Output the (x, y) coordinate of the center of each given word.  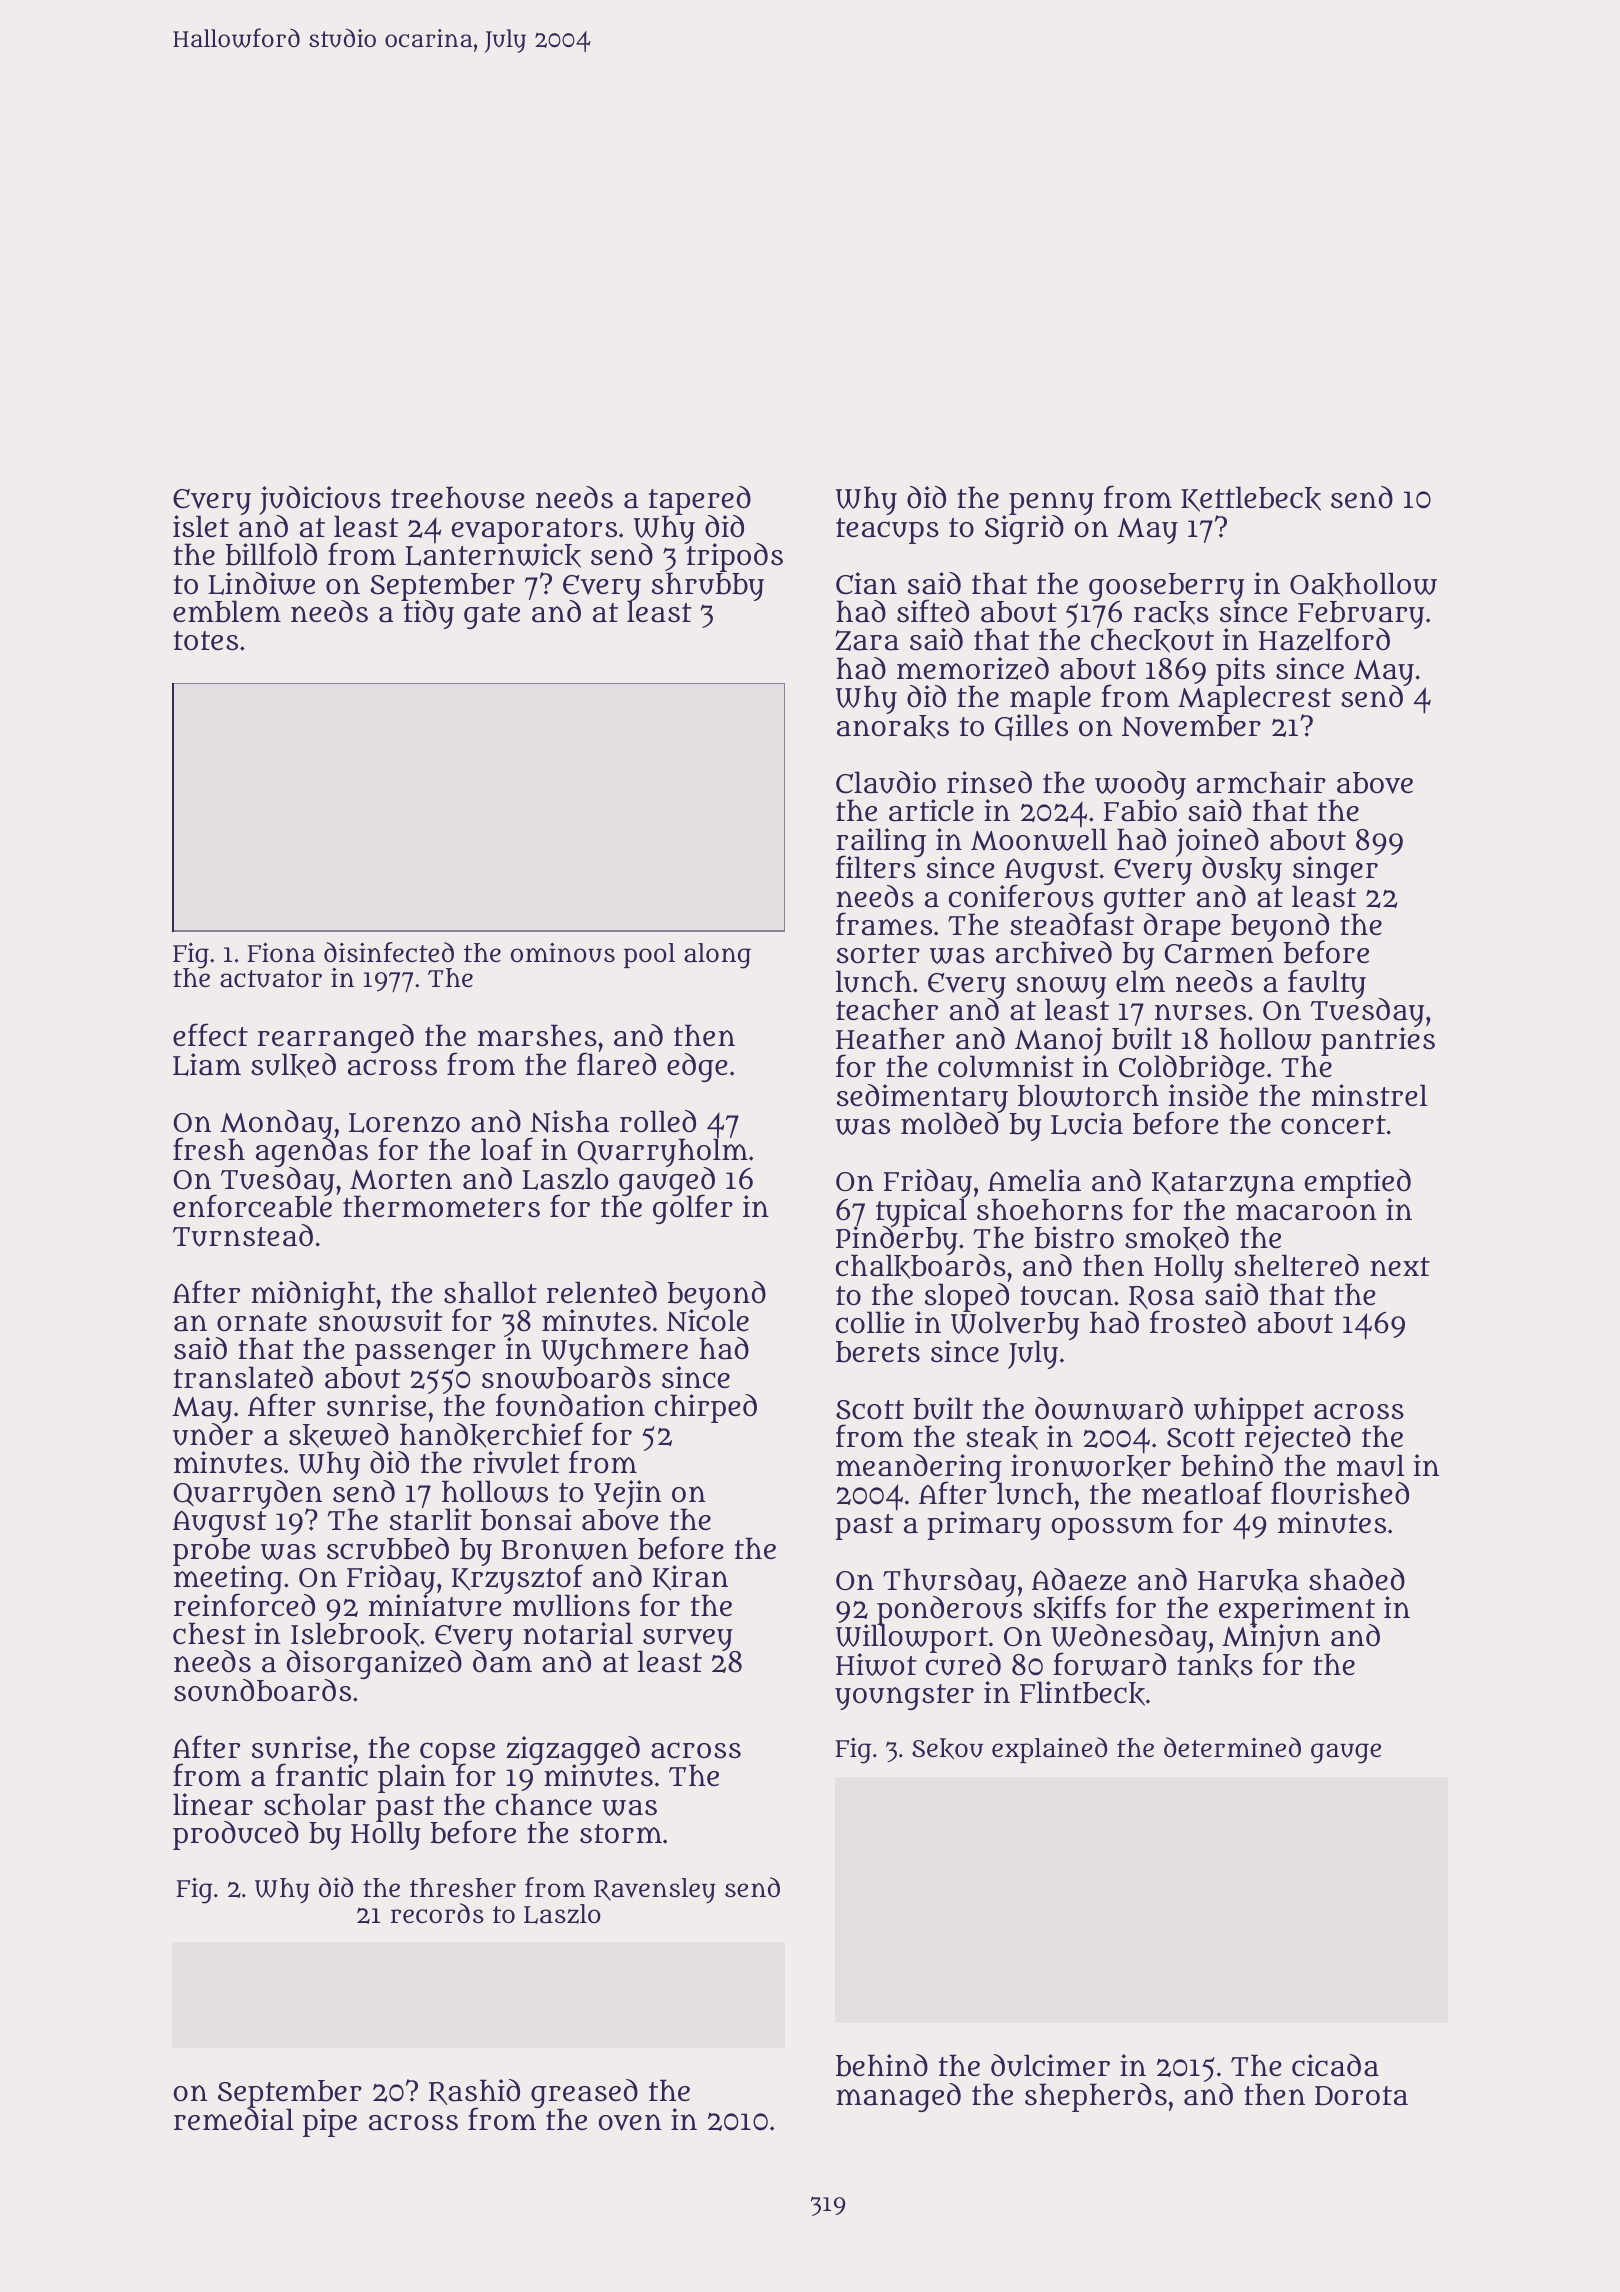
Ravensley (655, 1890)
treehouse (458, 497)
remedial (234, 2120)
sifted (933, 611)
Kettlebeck (1251, 499)
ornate (262, 1322)
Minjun (1271, 1639)
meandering (919, 1468)
